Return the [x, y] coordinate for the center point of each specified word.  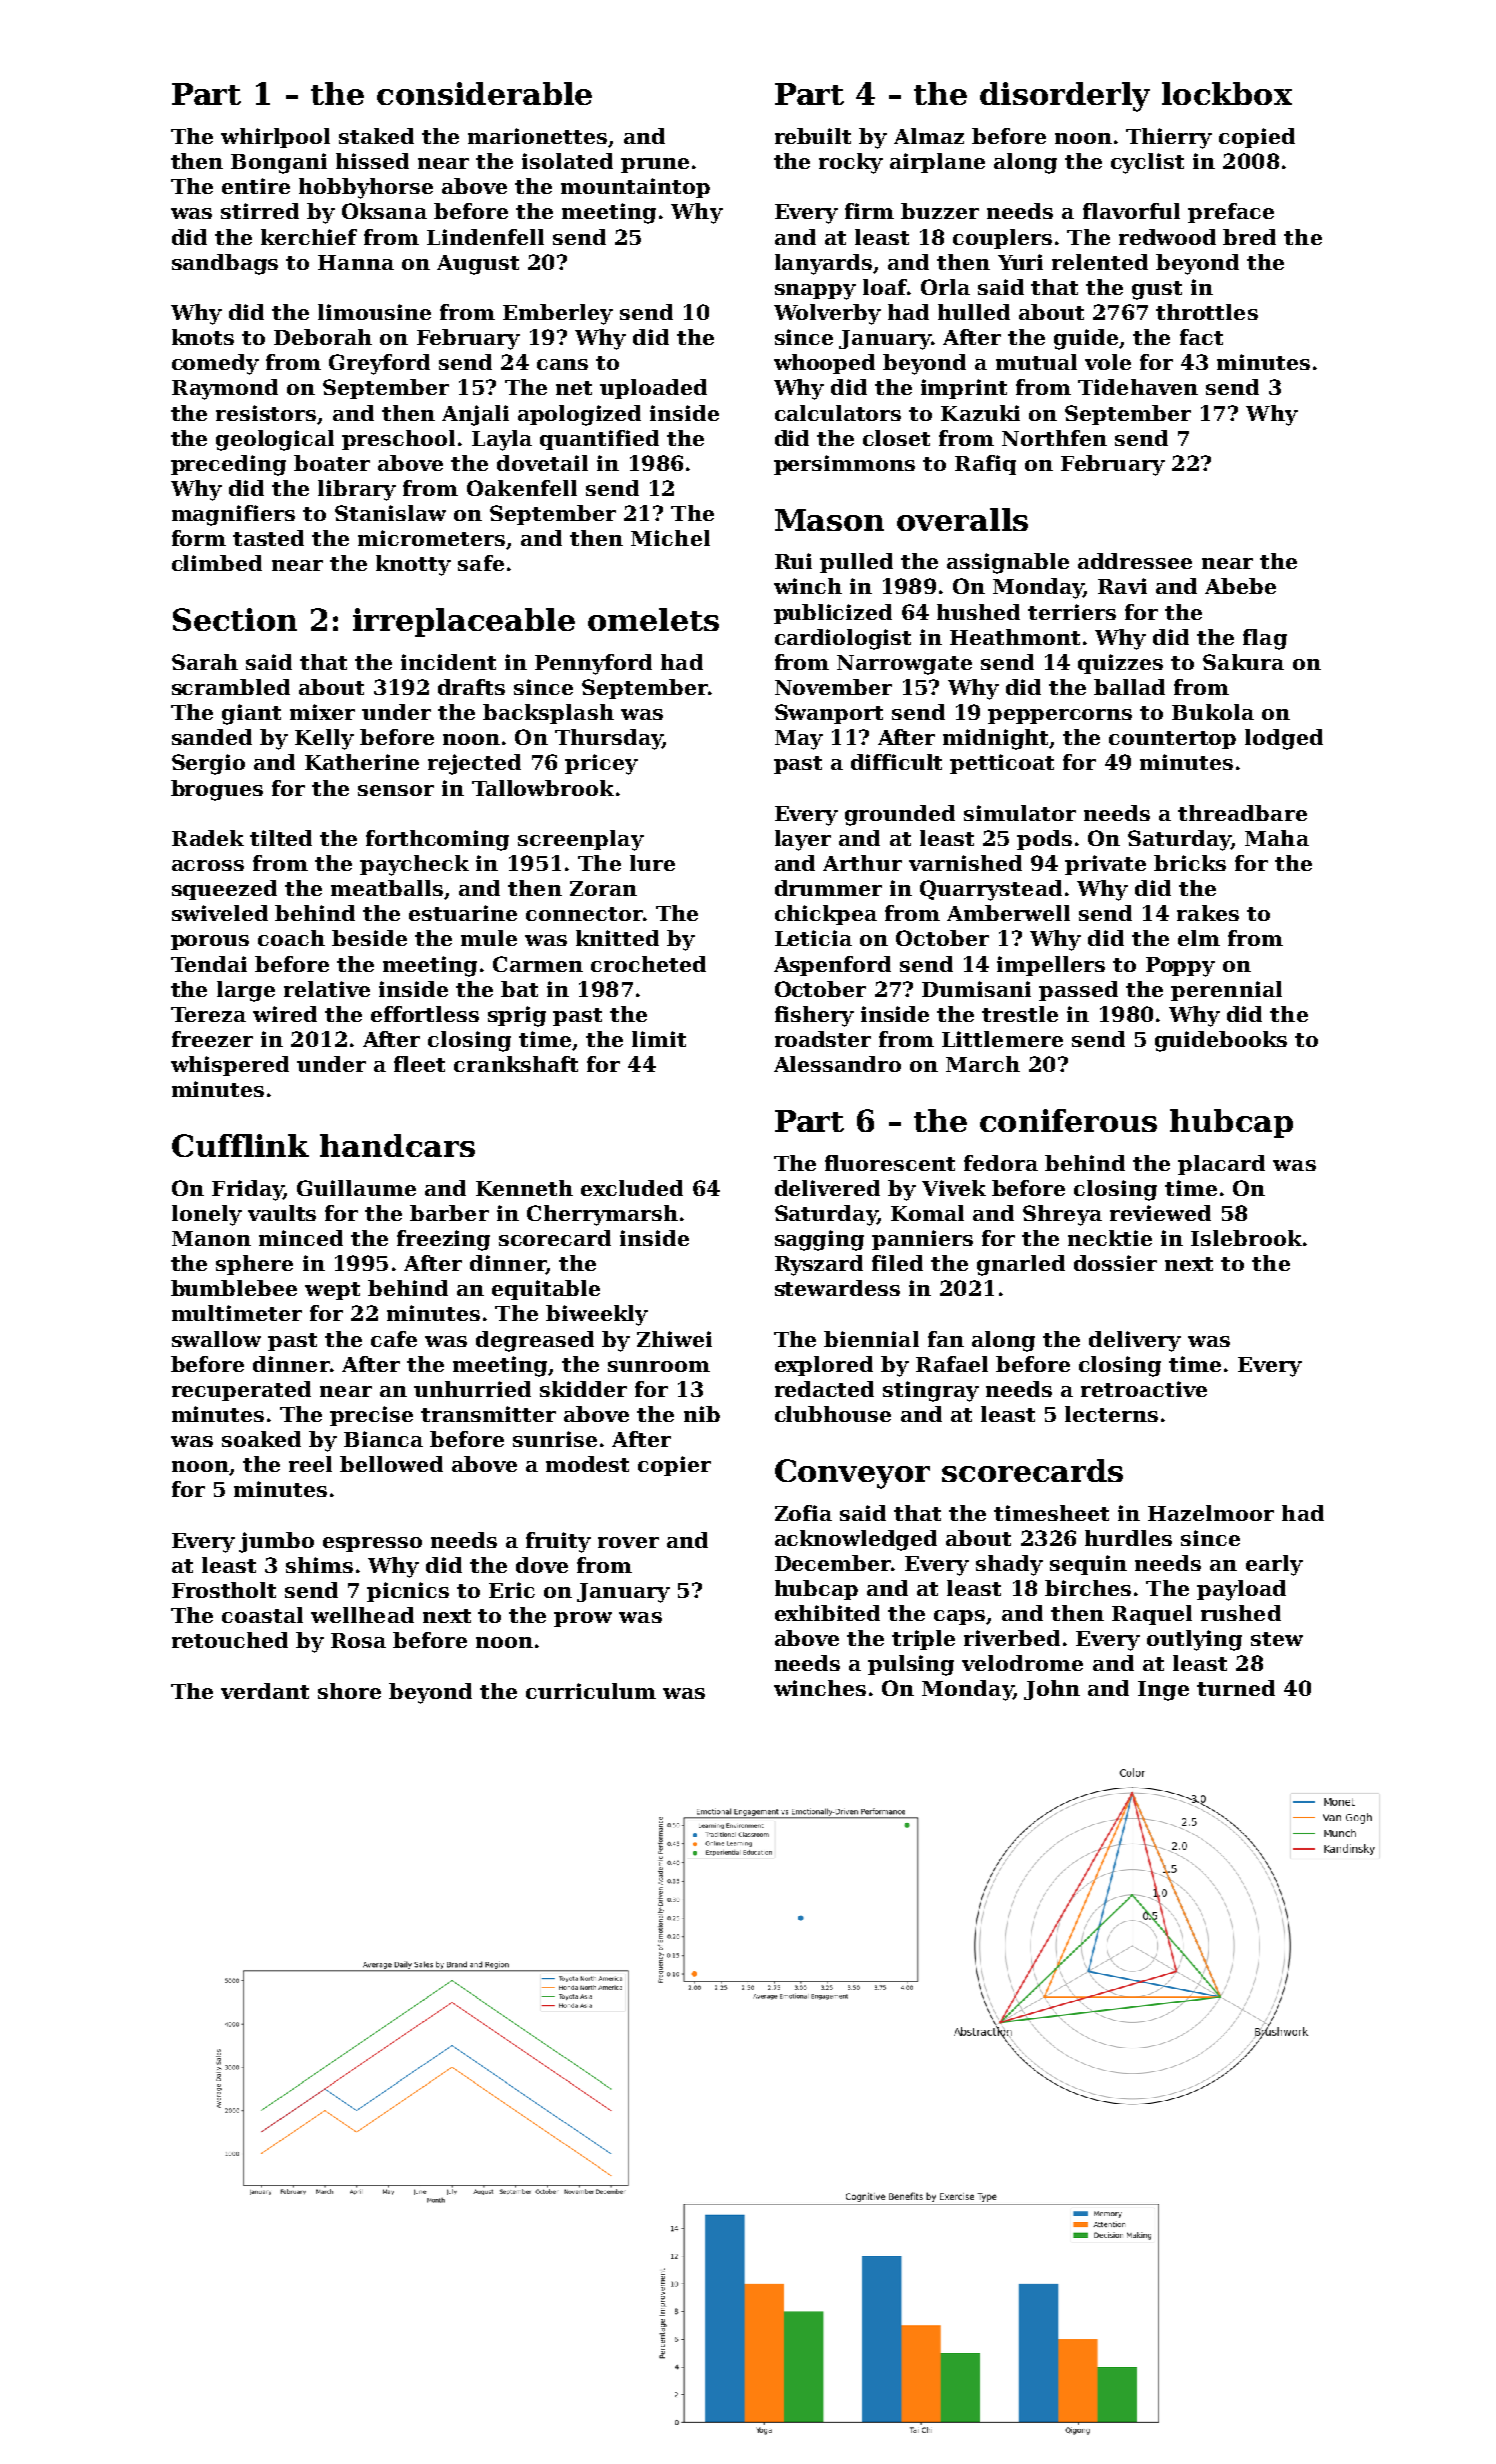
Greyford [379, 364]
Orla [945, 287]
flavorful [1131, 211]
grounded [900, 815]
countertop [1172, 740]
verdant [265, 1691]
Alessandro [837, 1064]
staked [376, 136]
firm [869, 211]
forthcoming [437, 840]
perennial [1226, 991]
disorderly [1065, 97]
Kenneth [524, 1188]
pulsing [911, 1665]
